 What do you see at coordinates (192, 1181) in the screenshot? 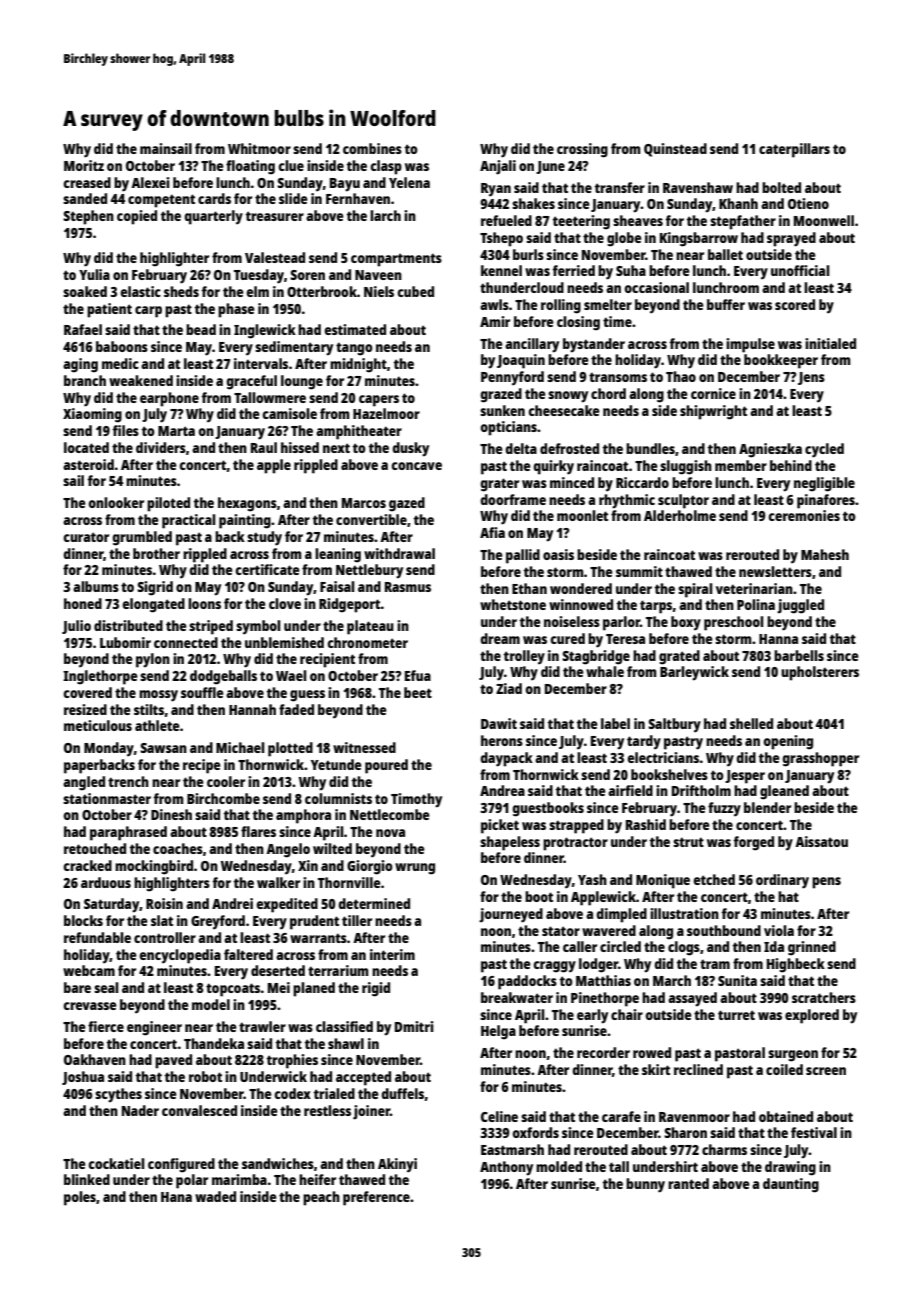
I see `polar` at bounding box center [192, 1181].
